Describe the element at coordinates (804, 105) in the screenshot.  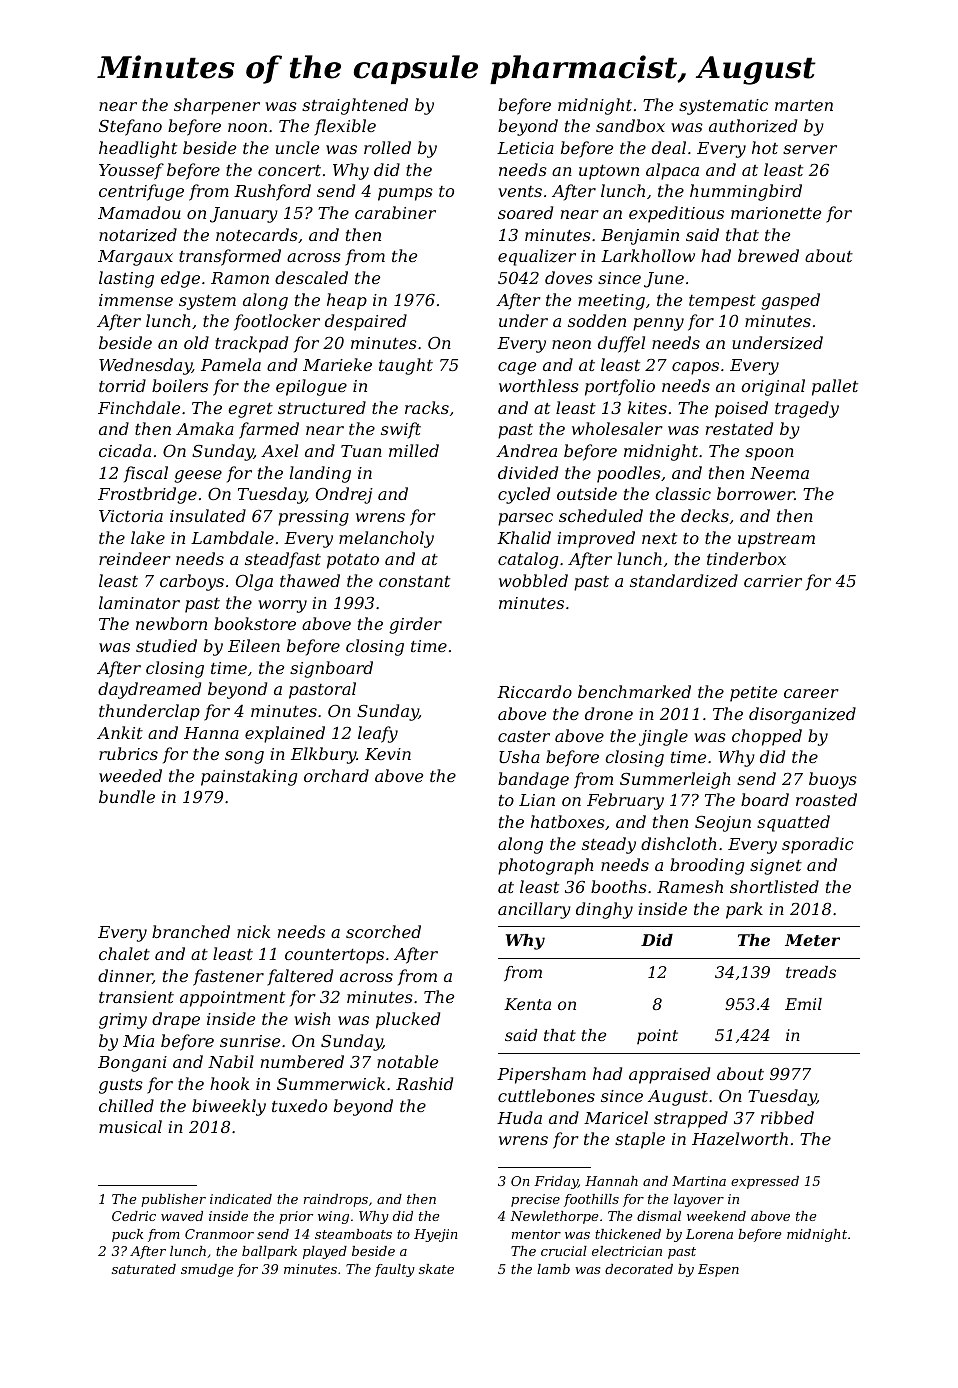
I see `marten` at that location.
